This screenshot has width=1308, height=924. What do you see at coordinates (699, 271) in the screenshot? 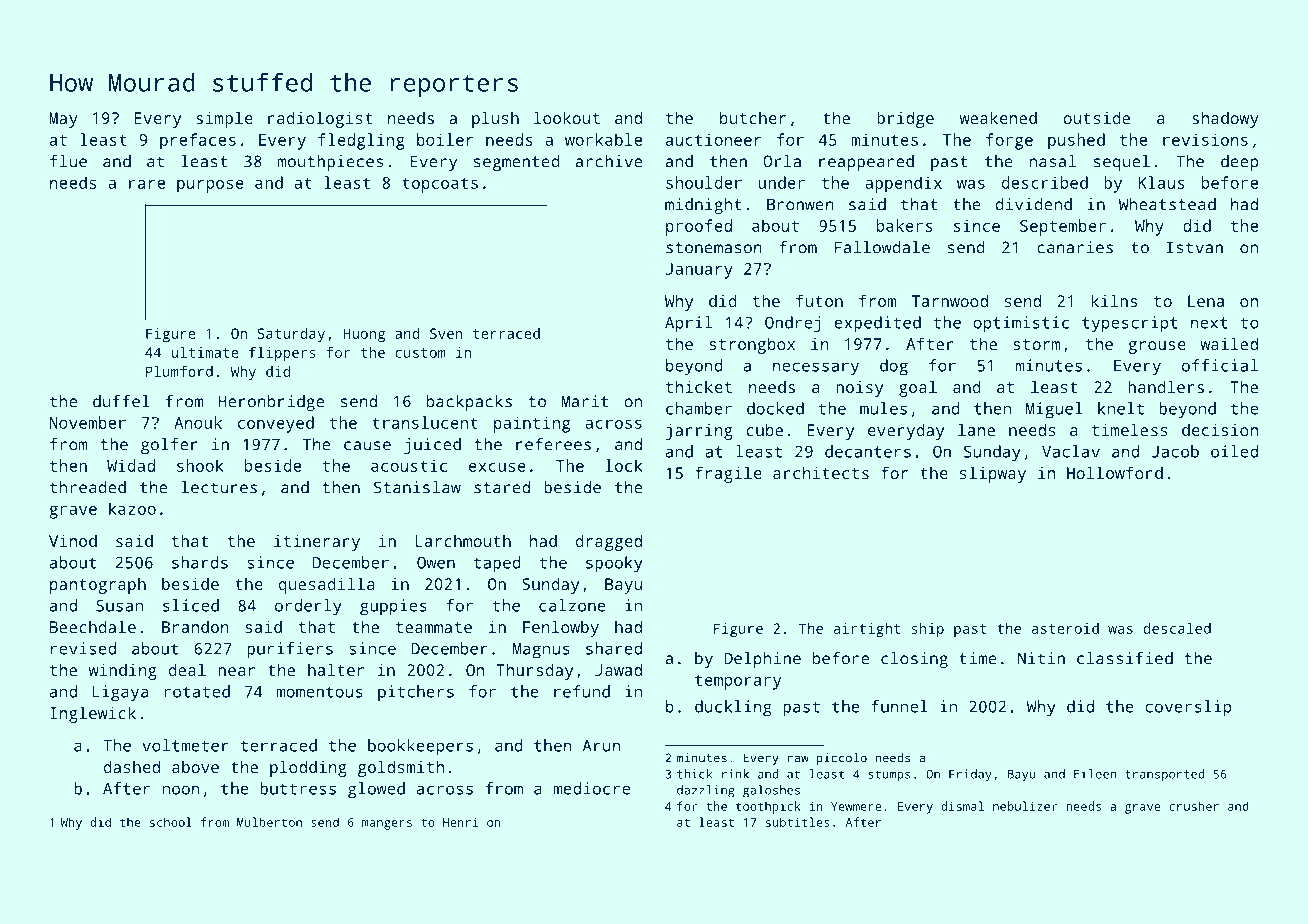
I see `January` at bounding box center [699, 271].
